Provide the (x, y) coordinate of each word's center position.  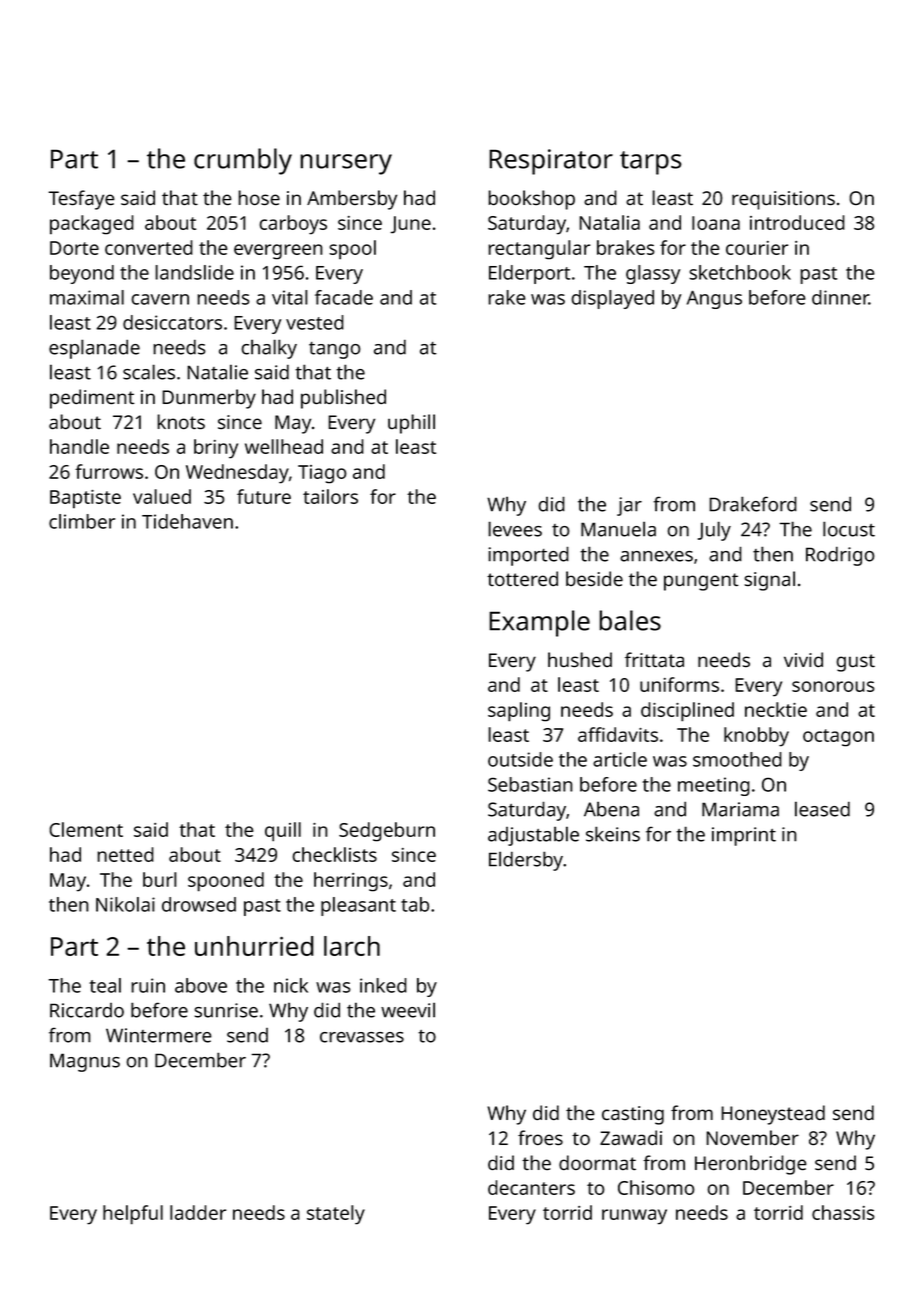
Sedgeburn (387, 832)
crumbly (243, 161)
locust (849, 529)
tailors (330, 496)
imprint (744, 836)
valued (162, 496)
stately (336, 1215)
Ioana (716, 223)
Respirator (551, 162)
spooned (226, 882)
